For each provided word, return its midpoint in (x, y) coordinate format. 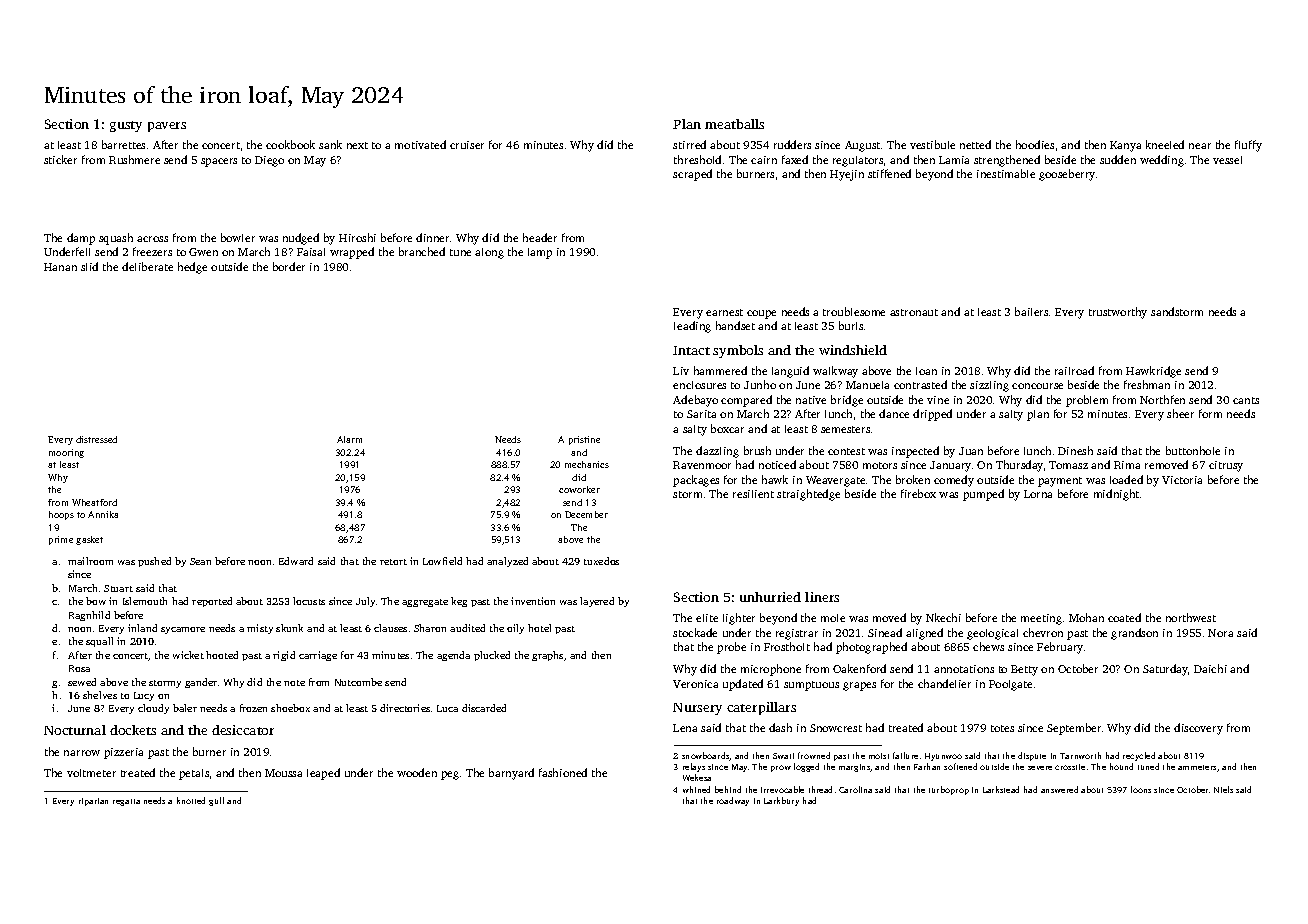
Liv (681, 371)
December (586, 514)
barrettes (123, 144)
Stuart (118, 588)
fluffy (1248, 146)
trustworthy (1118, 313)
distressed (96, 439)
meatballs (734, 124)
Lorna (1038, 494)
